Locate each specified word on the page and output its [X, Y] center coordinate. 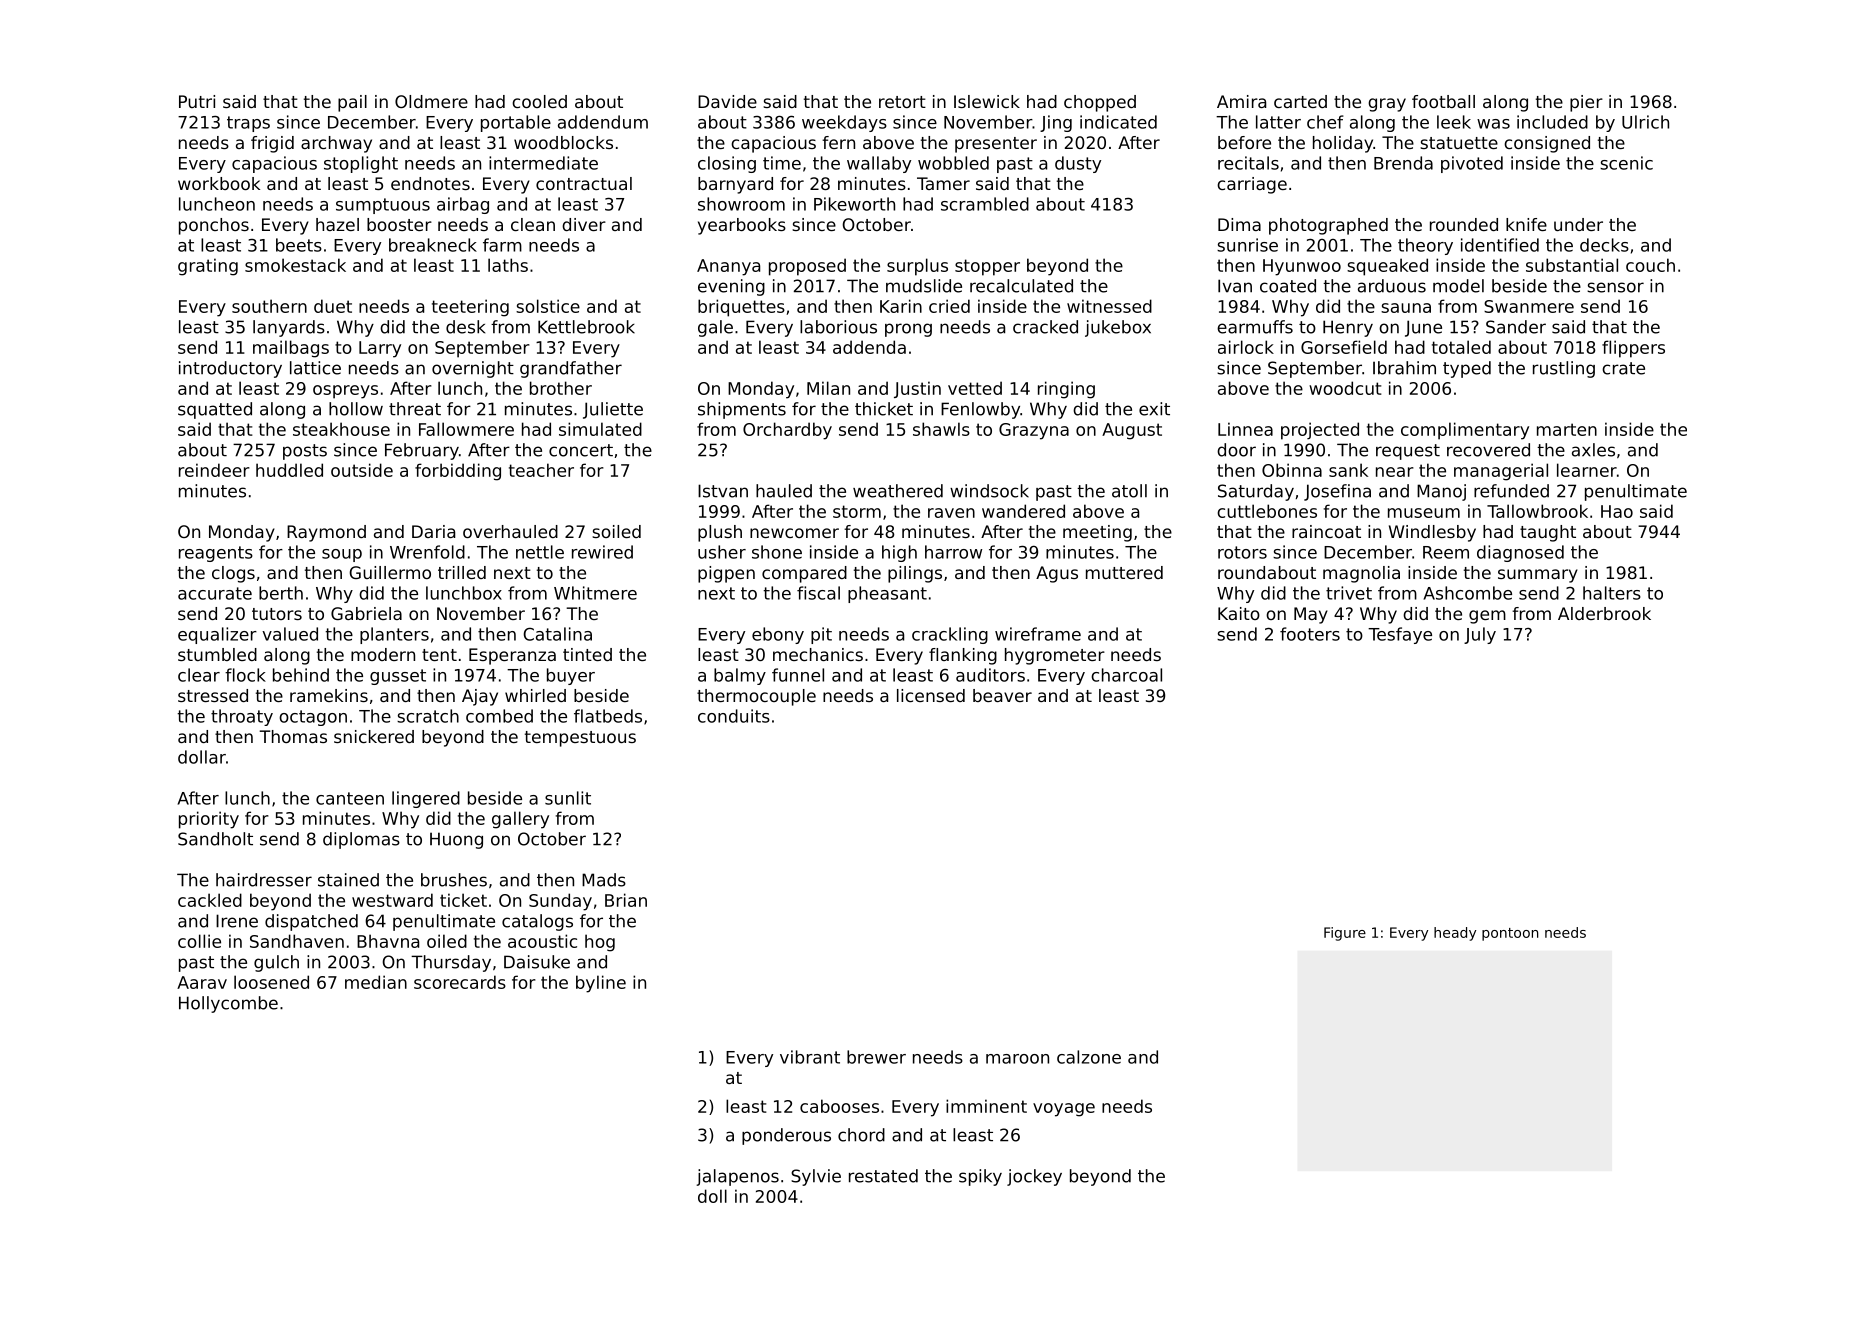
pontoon [1510, 934]
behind [301, 675]
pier [1586, 103]
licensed [931, 695]
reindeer [214, 470]
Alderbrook [1604, 613]
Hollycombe [228, 1004]
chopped [1100, 103]
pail [352, 103]
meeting [1097, 533]
